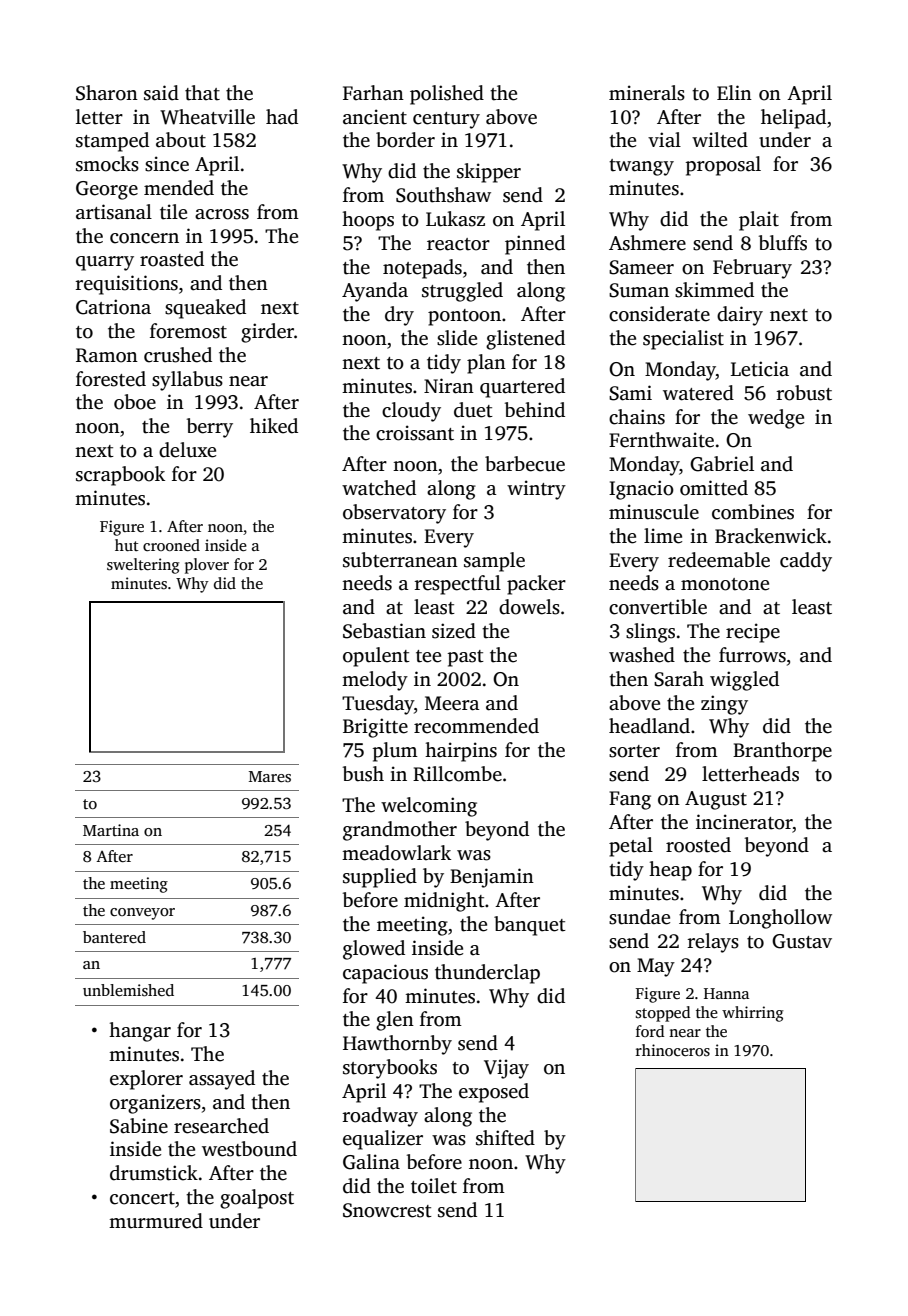 The width and height of the image is (908, 1316). What do you see at coordinates (505, 1138) in the image?
I see `shifted` at bounding box center [505, 1138].
